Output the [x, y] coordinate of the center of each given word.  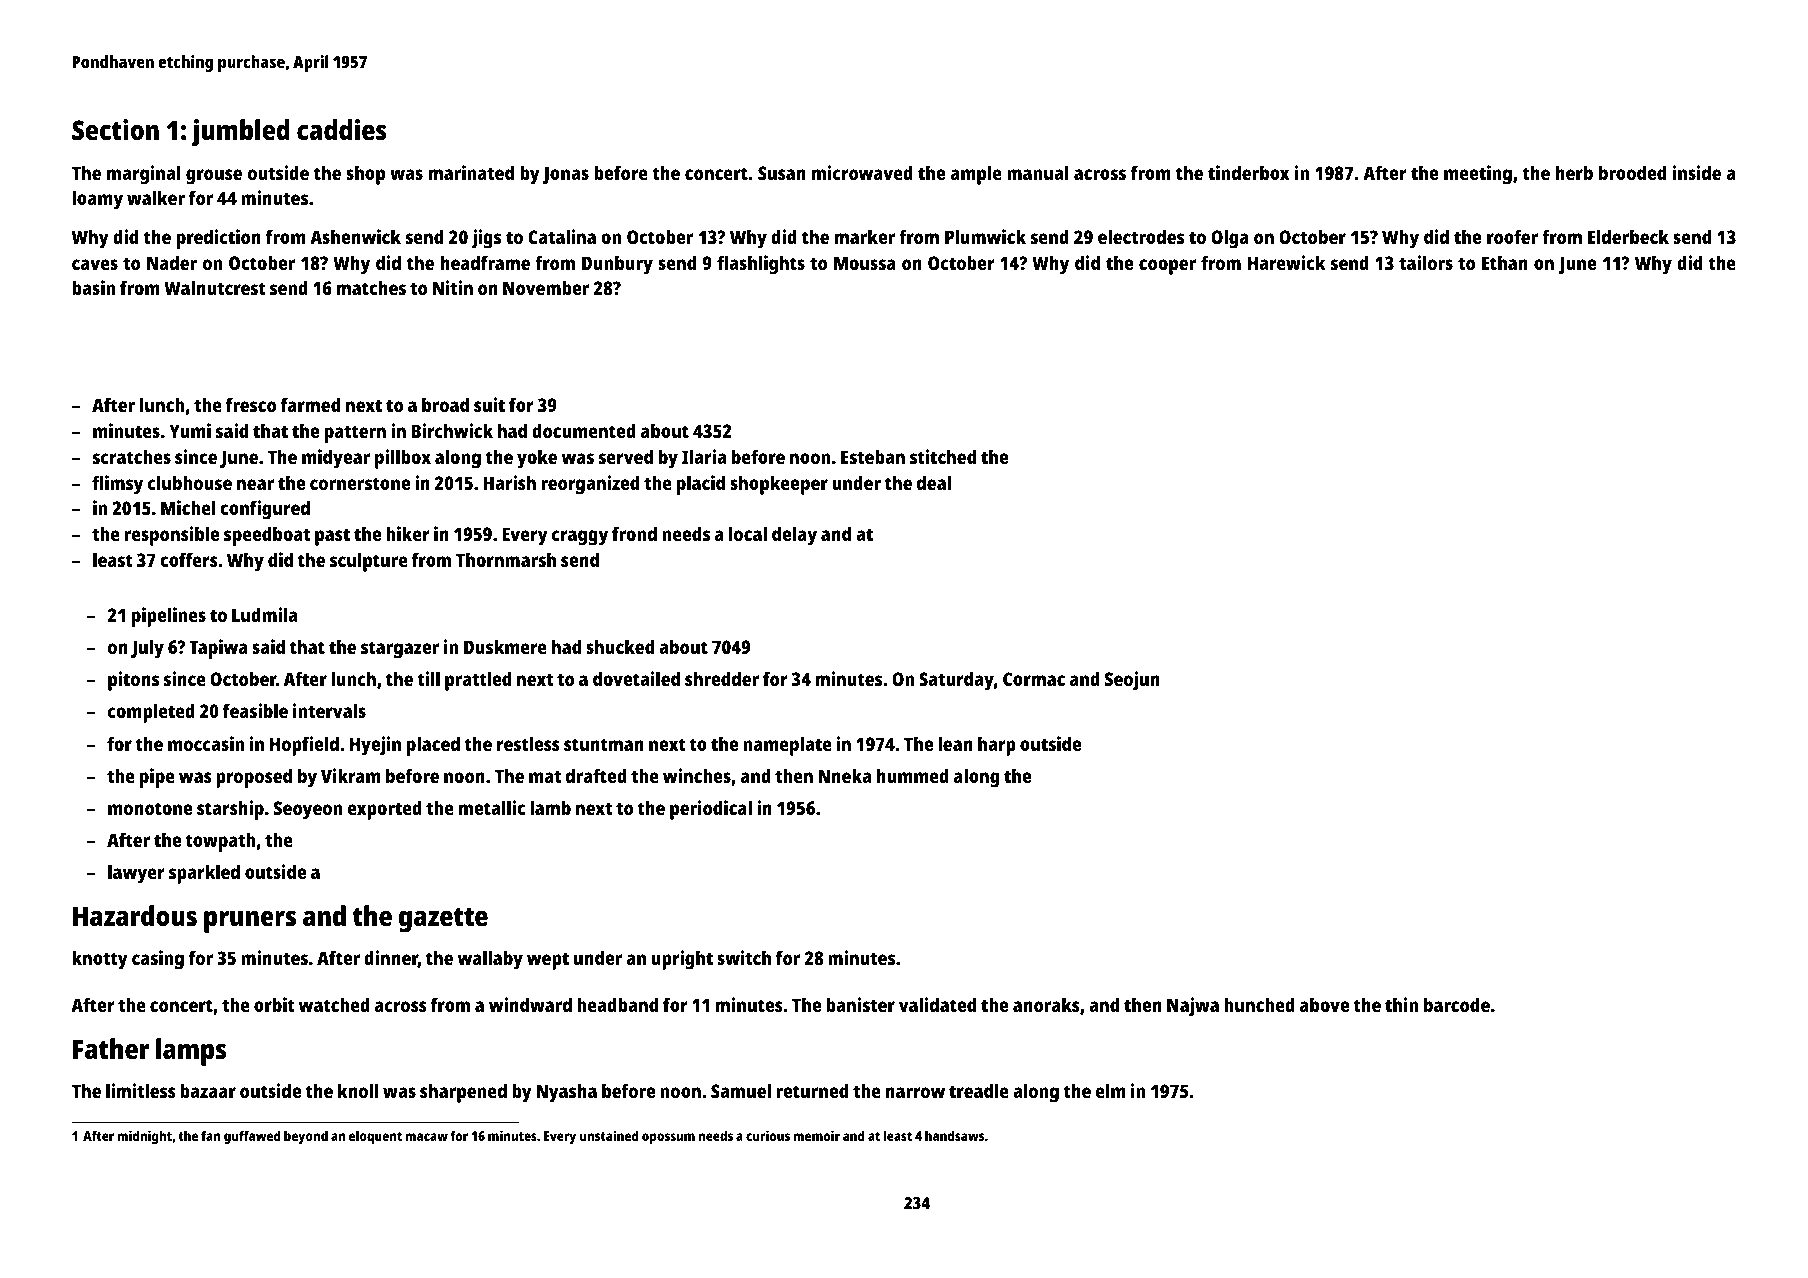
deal [934, 482]
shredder [722, 678]
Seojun [1132, 681]
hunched [1259, 1004]
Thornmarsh [506, 559]
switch [744, 957]
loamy [97, 200]
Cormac [1034, 679]
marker [865, 236]
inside [1697, 172]
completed [151, 713]
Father [111, 1048]
